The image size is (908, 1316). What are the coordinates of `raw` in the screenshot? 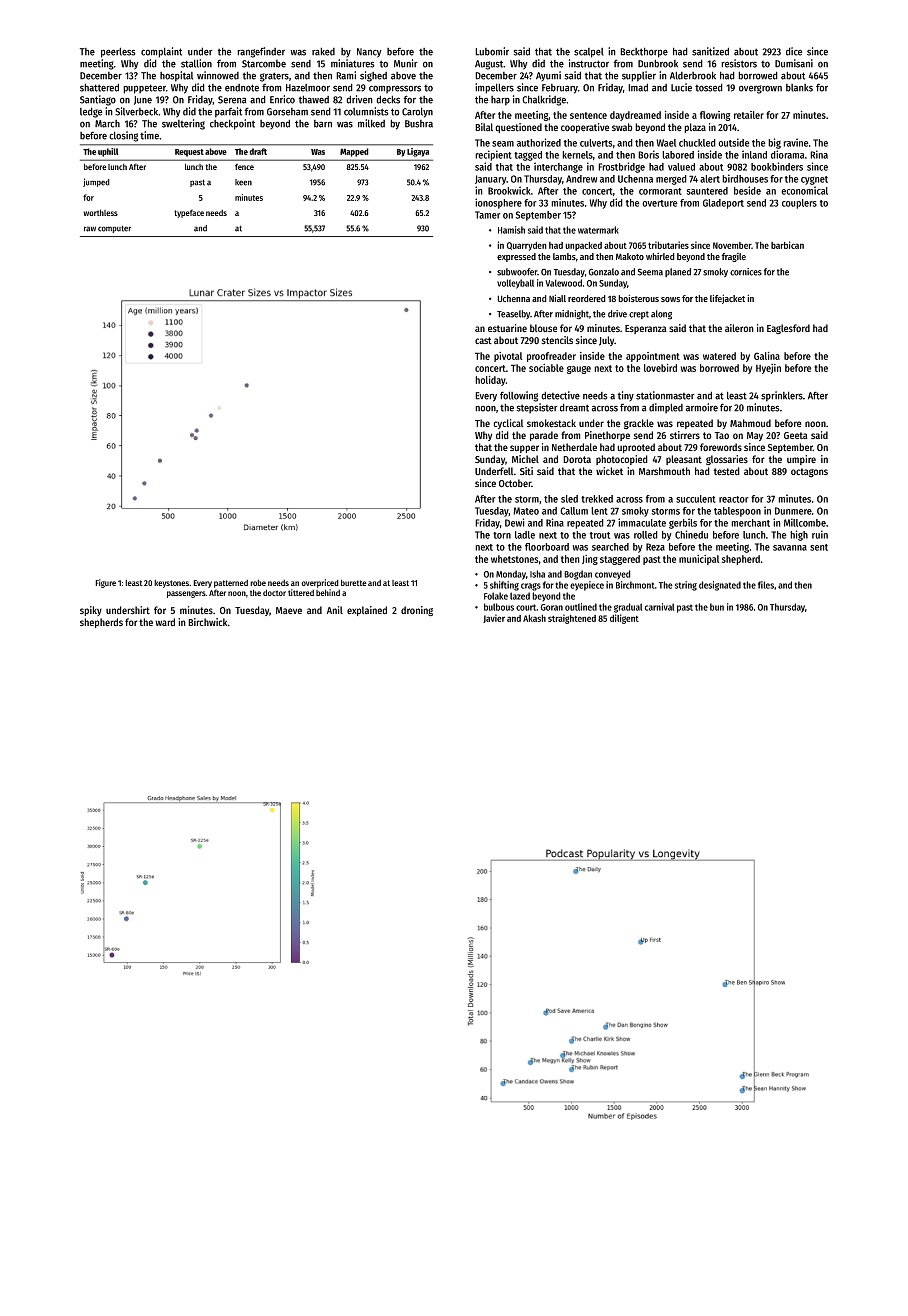 It's located at (90, 229).
